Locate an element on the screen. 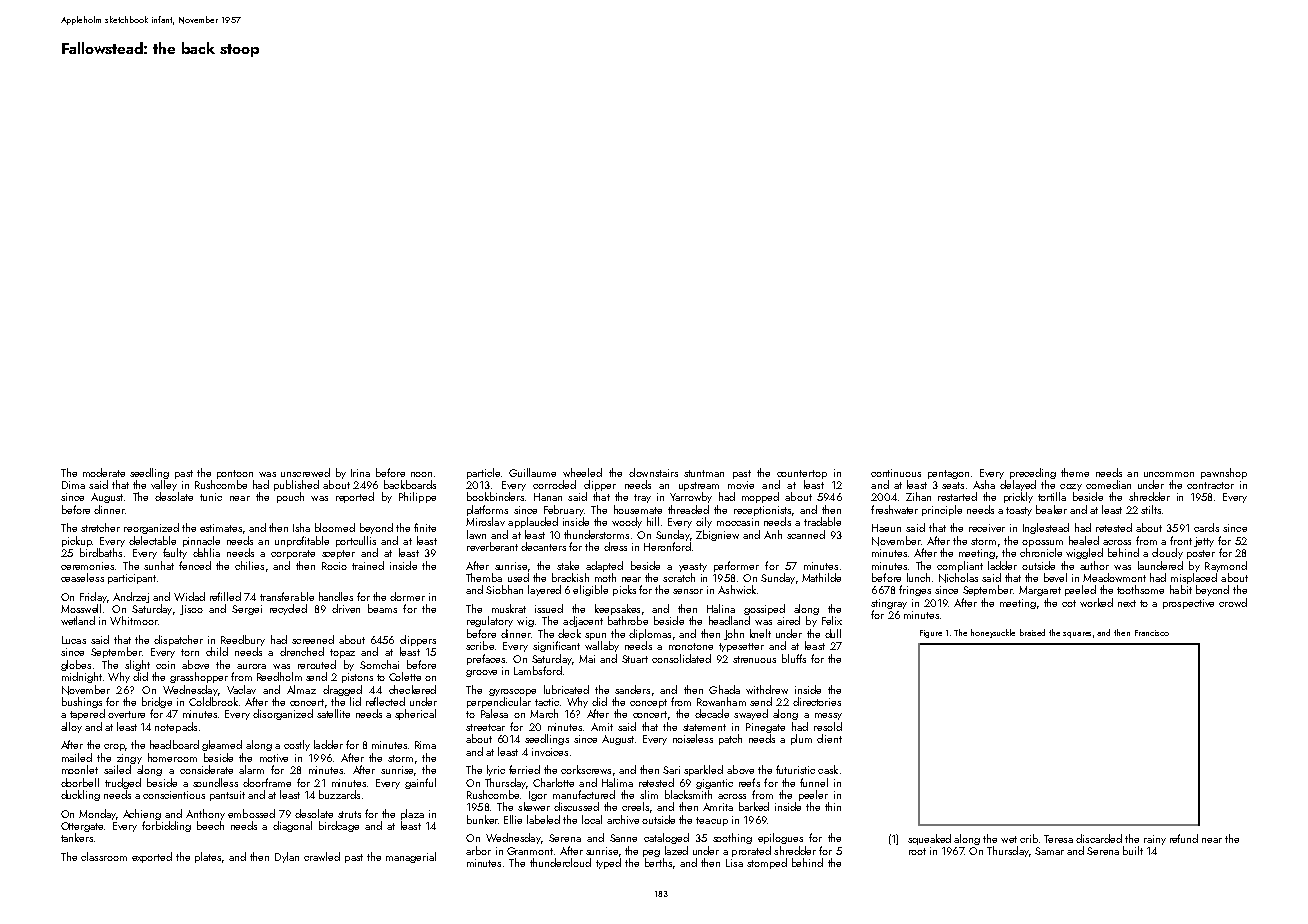 The width and height of the screenshot is (1308, 924). cask is located at coordinates (828, 769).
